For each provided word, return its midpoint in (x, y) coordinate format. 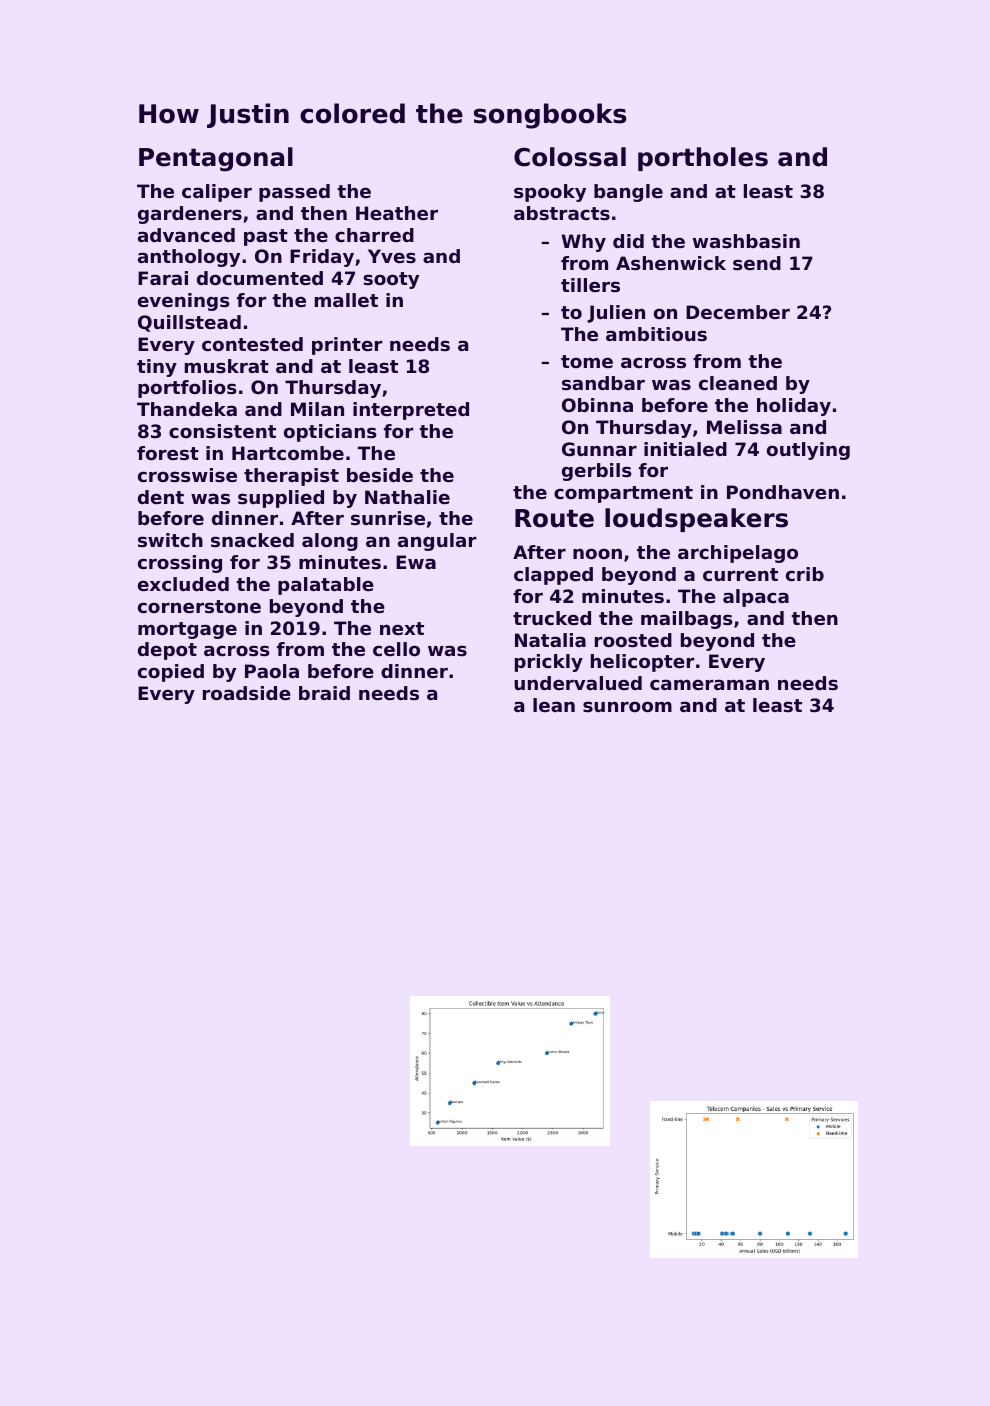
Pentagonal (216, 159)
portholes (703, 159)
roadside (247, 693)
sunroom (627, 706)
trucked (552, 618)
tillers (590, 285)
